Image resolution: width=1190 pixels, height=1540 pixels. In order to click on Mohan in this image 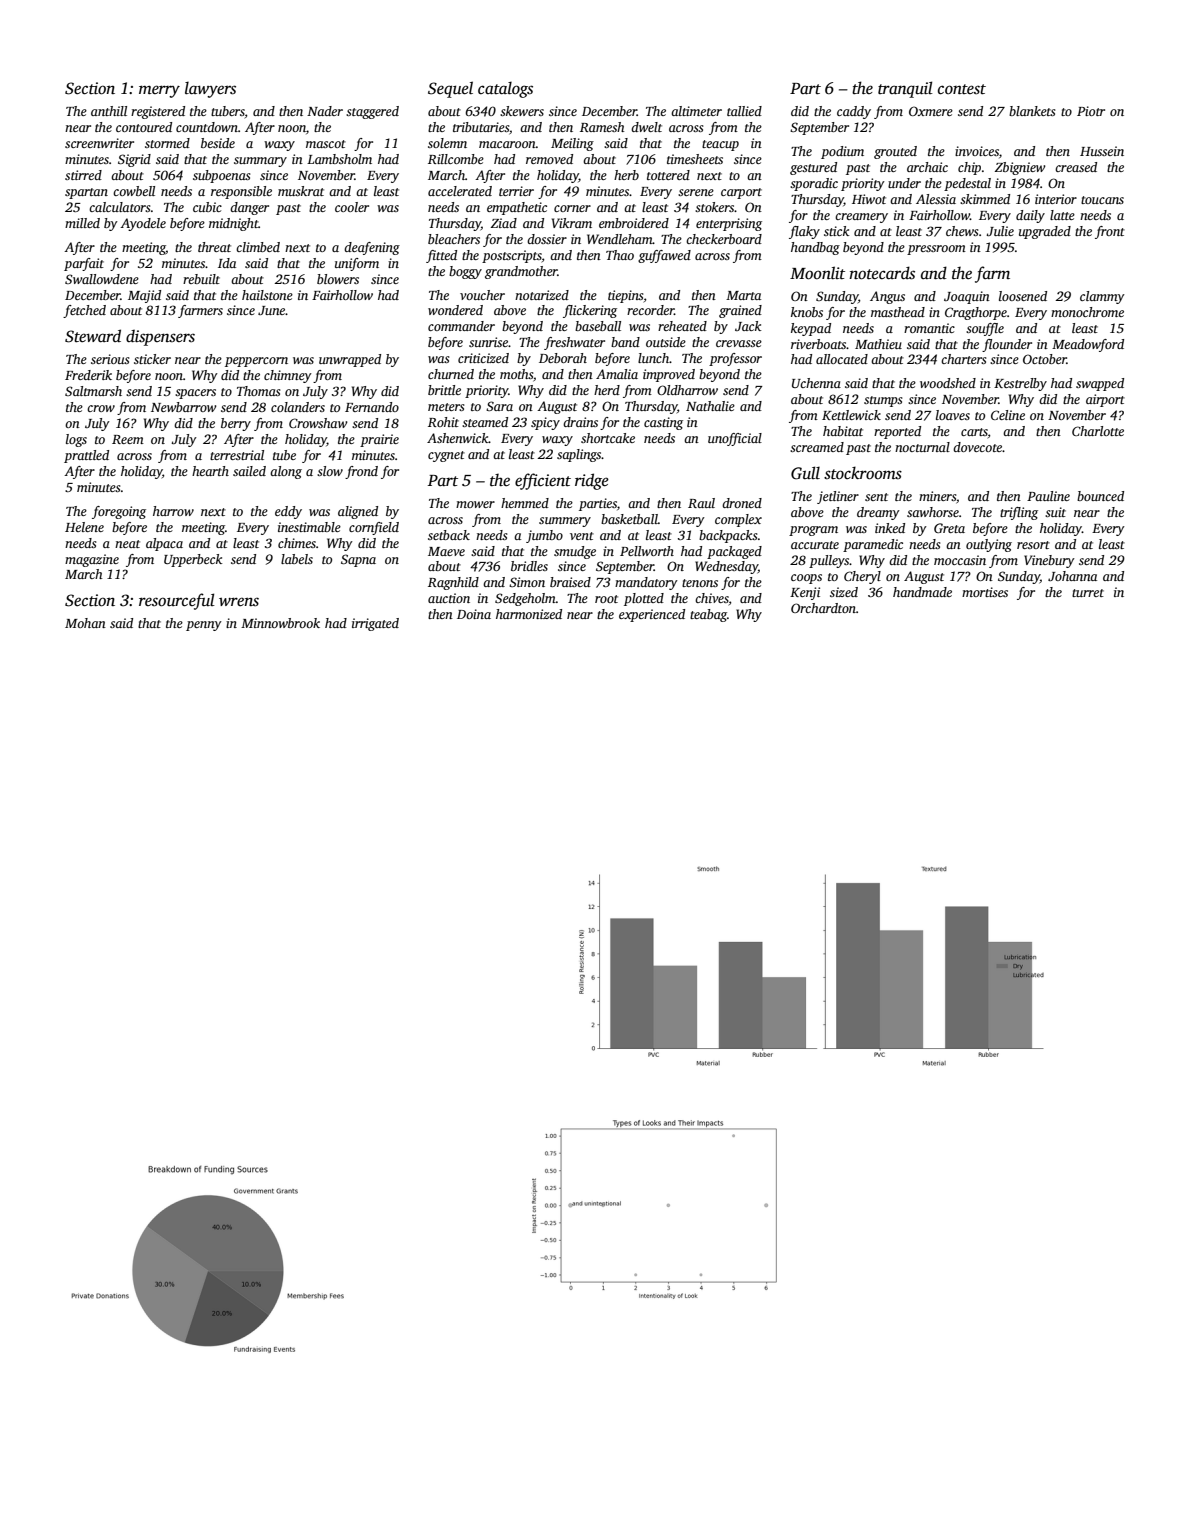, I will do `click(85, 623)`.
